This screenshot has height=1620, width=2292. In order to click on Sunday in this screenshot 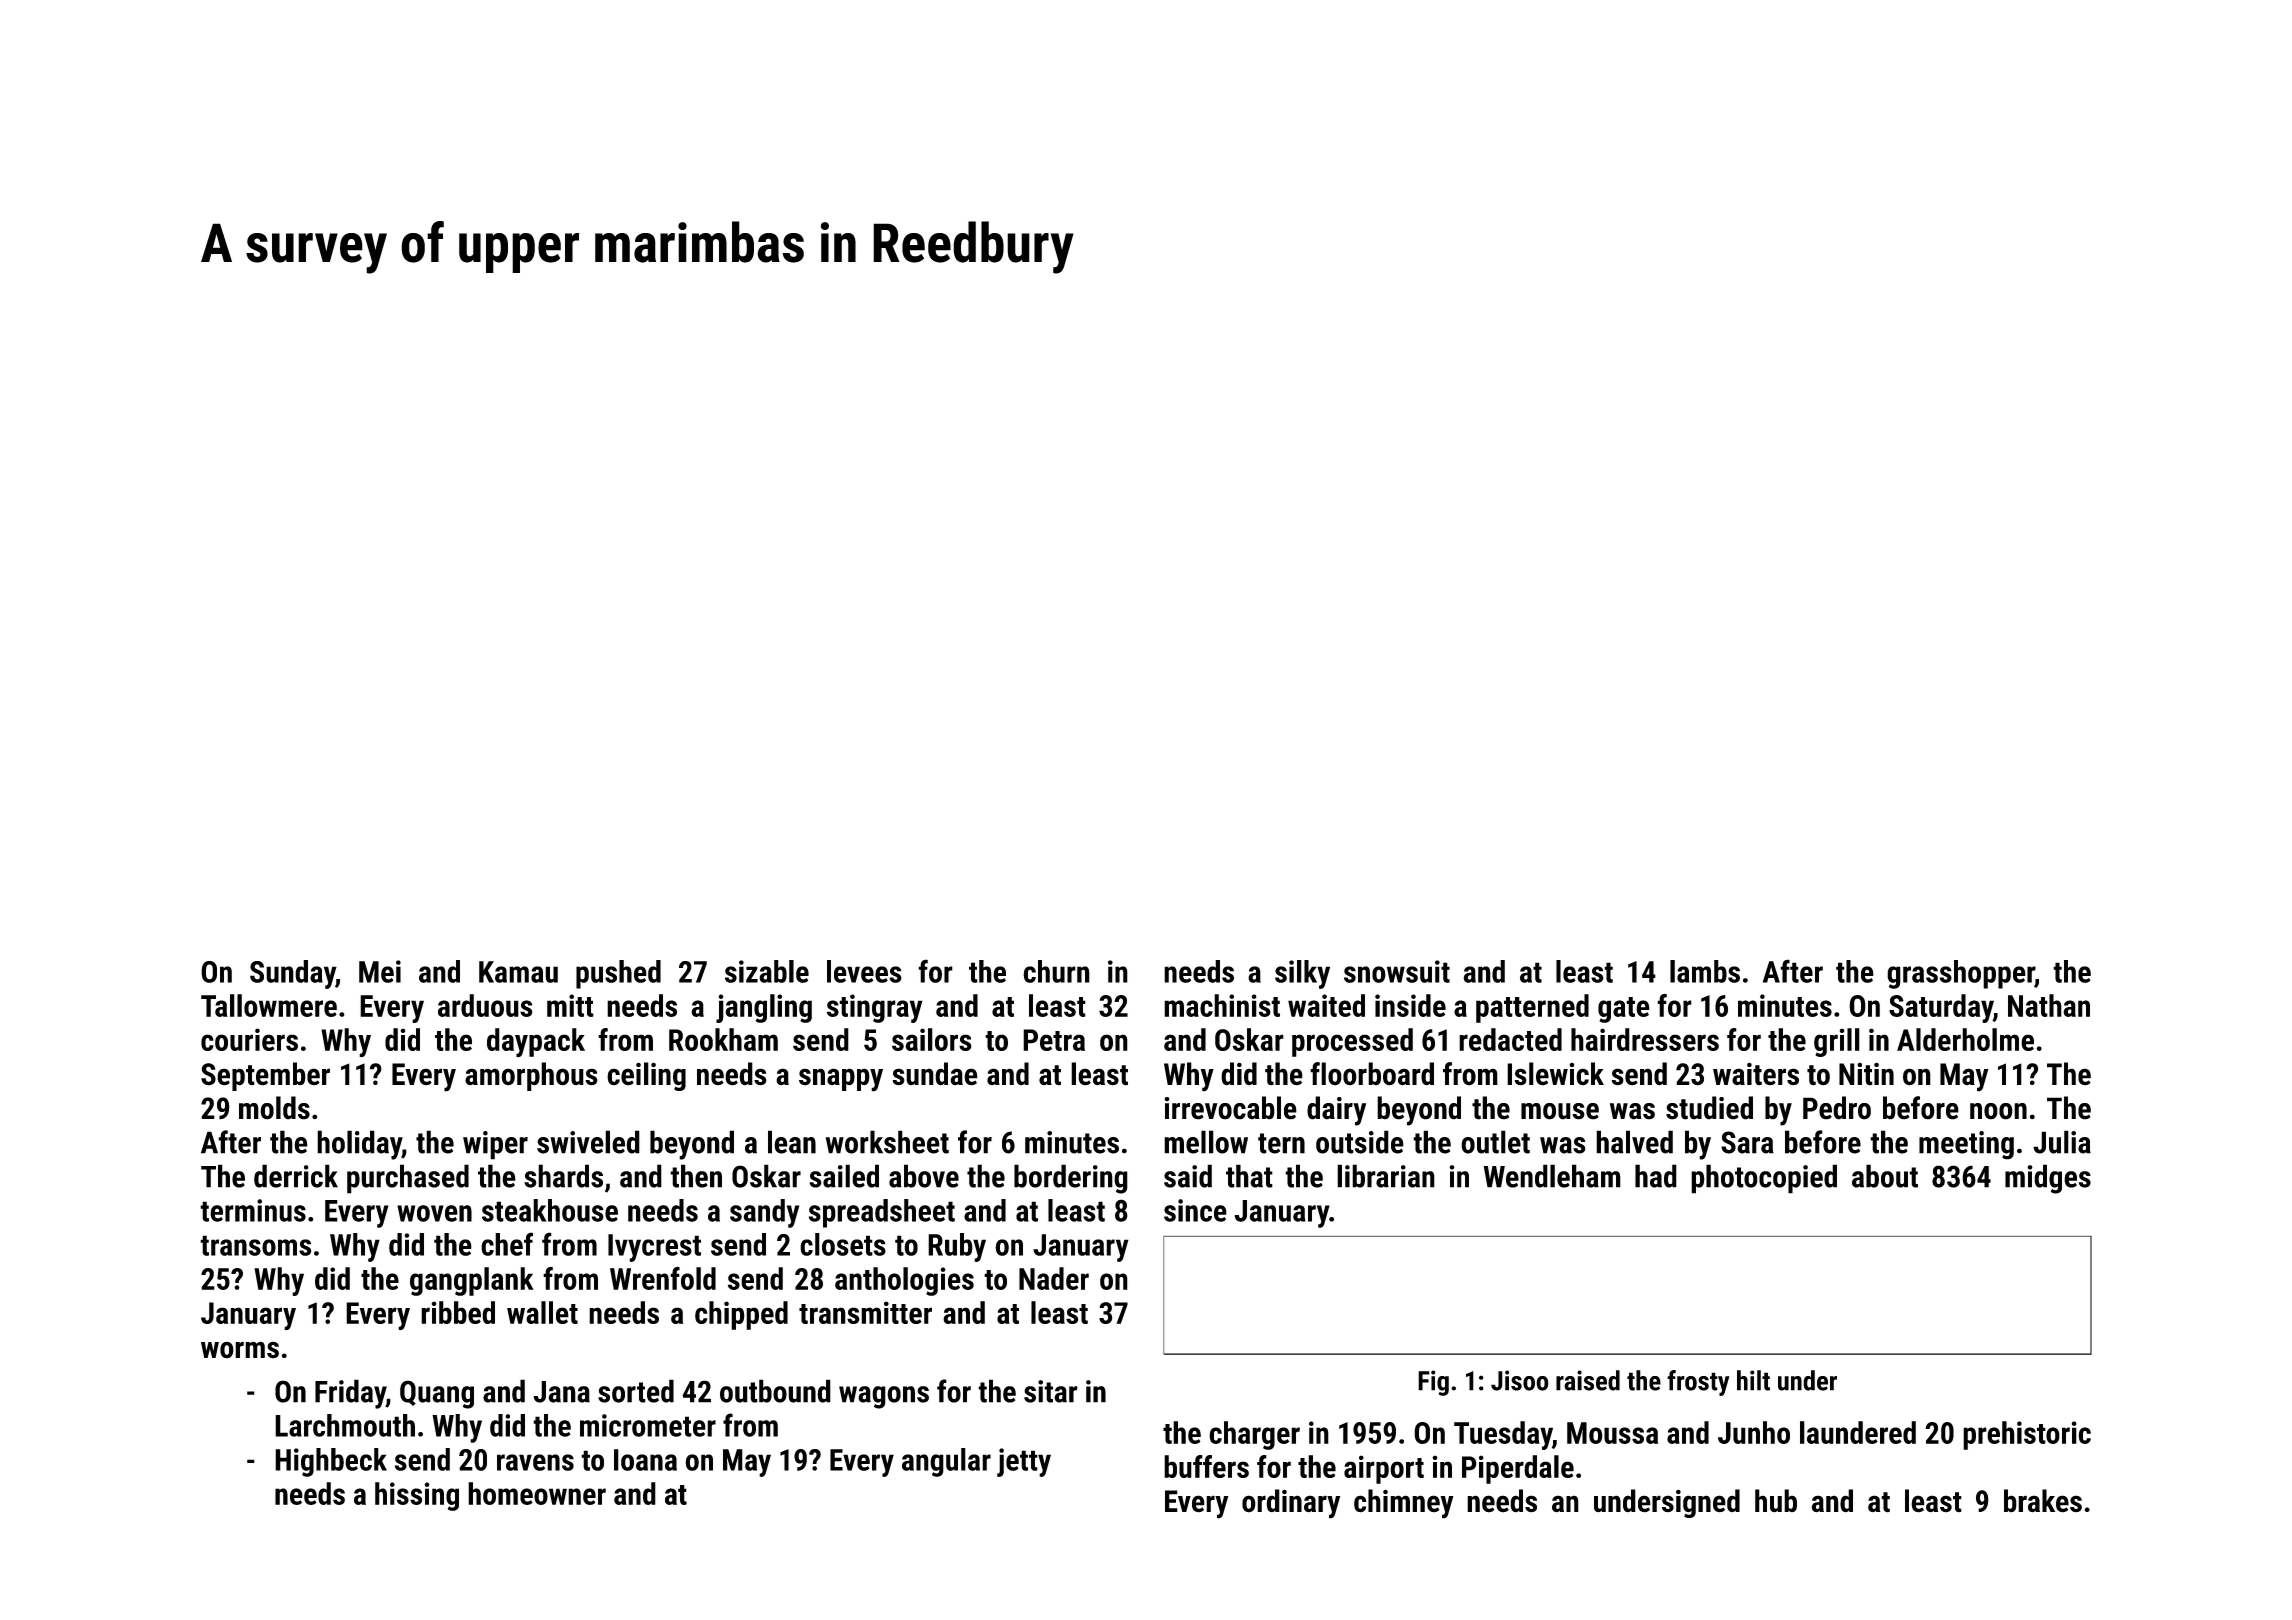, I will do `click(293, 974)`.
